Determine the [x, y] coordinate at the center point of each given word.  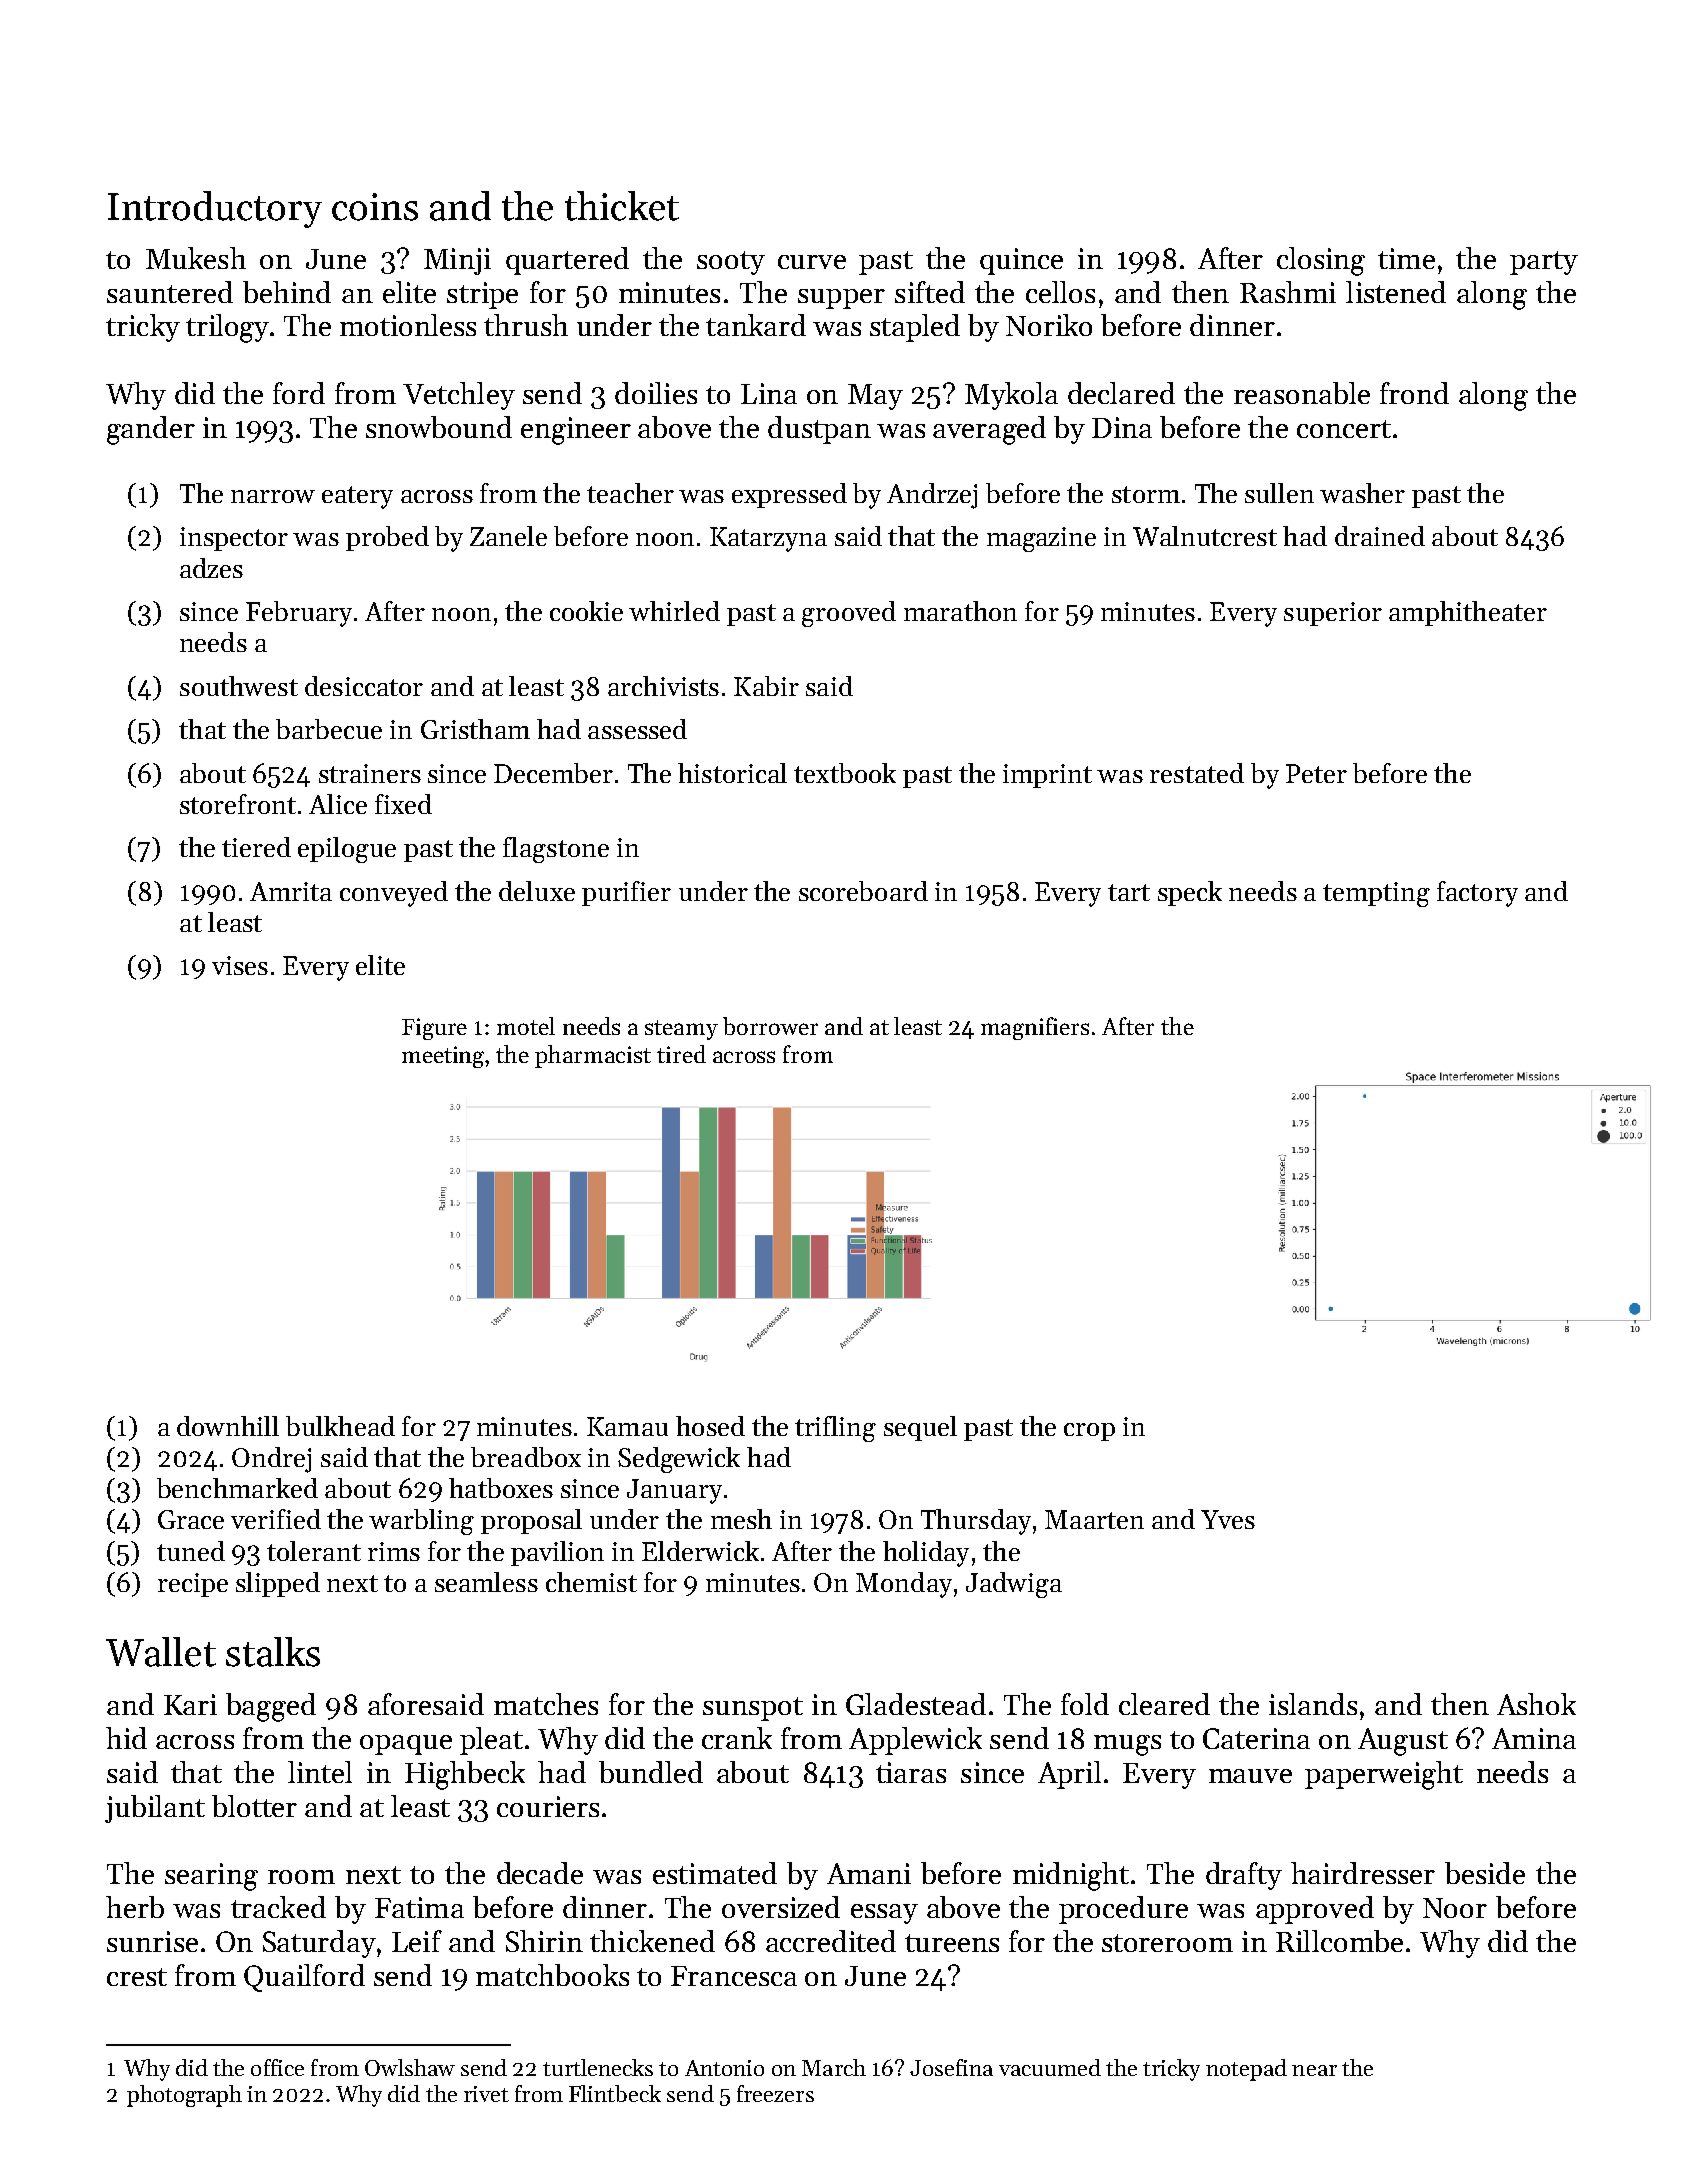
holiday [926, 1554]
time [1406, 258]
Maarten [1094, 1519]
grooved [849, 614]
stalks [273, 1652]
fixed [403, 804]
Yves [1228, 1519]
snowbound [439, 427]
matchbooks [552, 1975]
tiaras [911, 1772]
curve [812, 262]
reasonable [1302, 393]
